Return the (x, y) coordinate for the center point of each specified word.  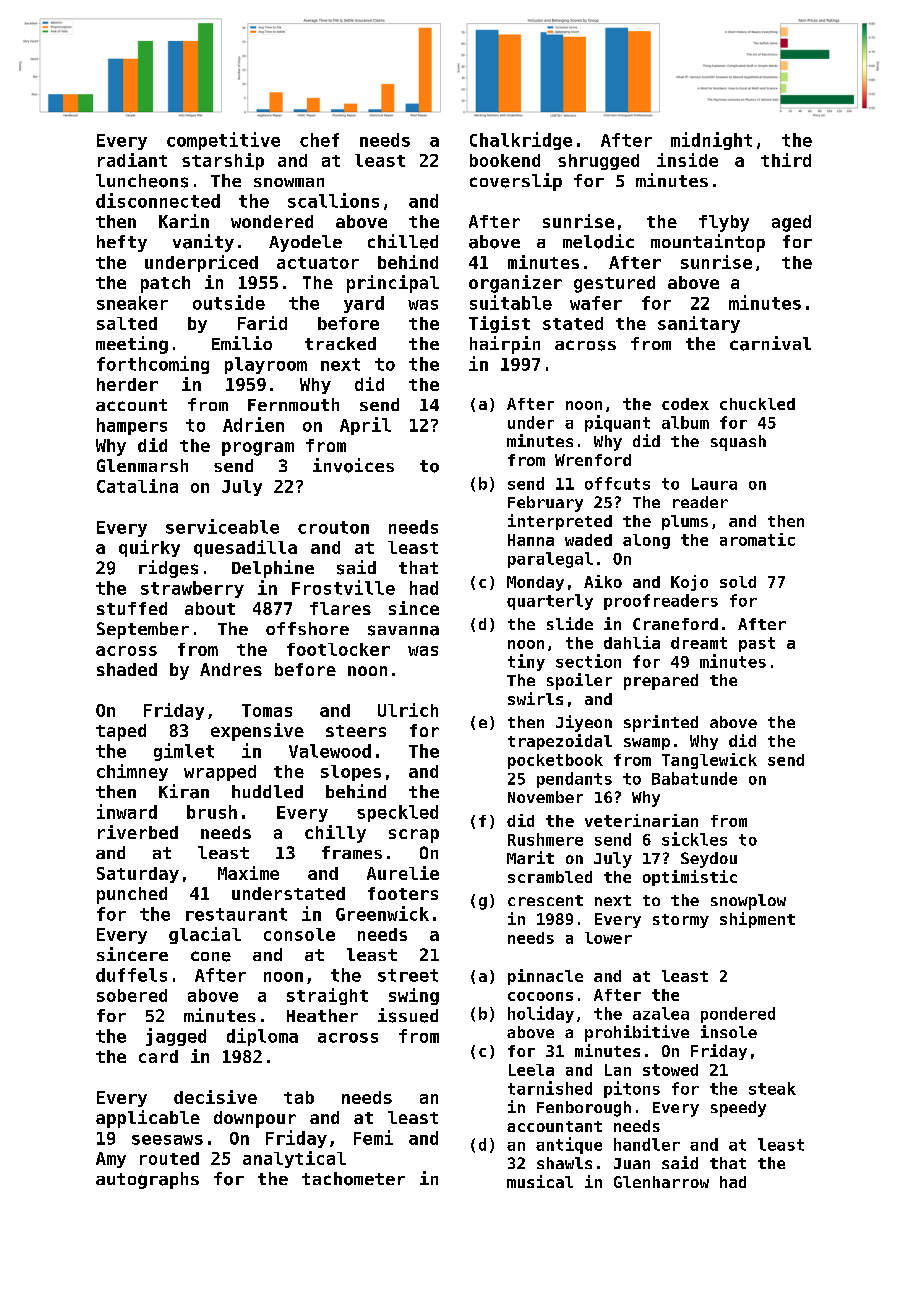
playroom (266, 365)
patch (165, 284)
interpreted (560, 522)
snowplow (748, 902)
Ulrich (408, 710)
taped (121, 732)
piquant (617, 423)
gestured (614, 284)
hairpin (505, 345)
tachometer (353, 1179)
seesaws (167, 1140)
